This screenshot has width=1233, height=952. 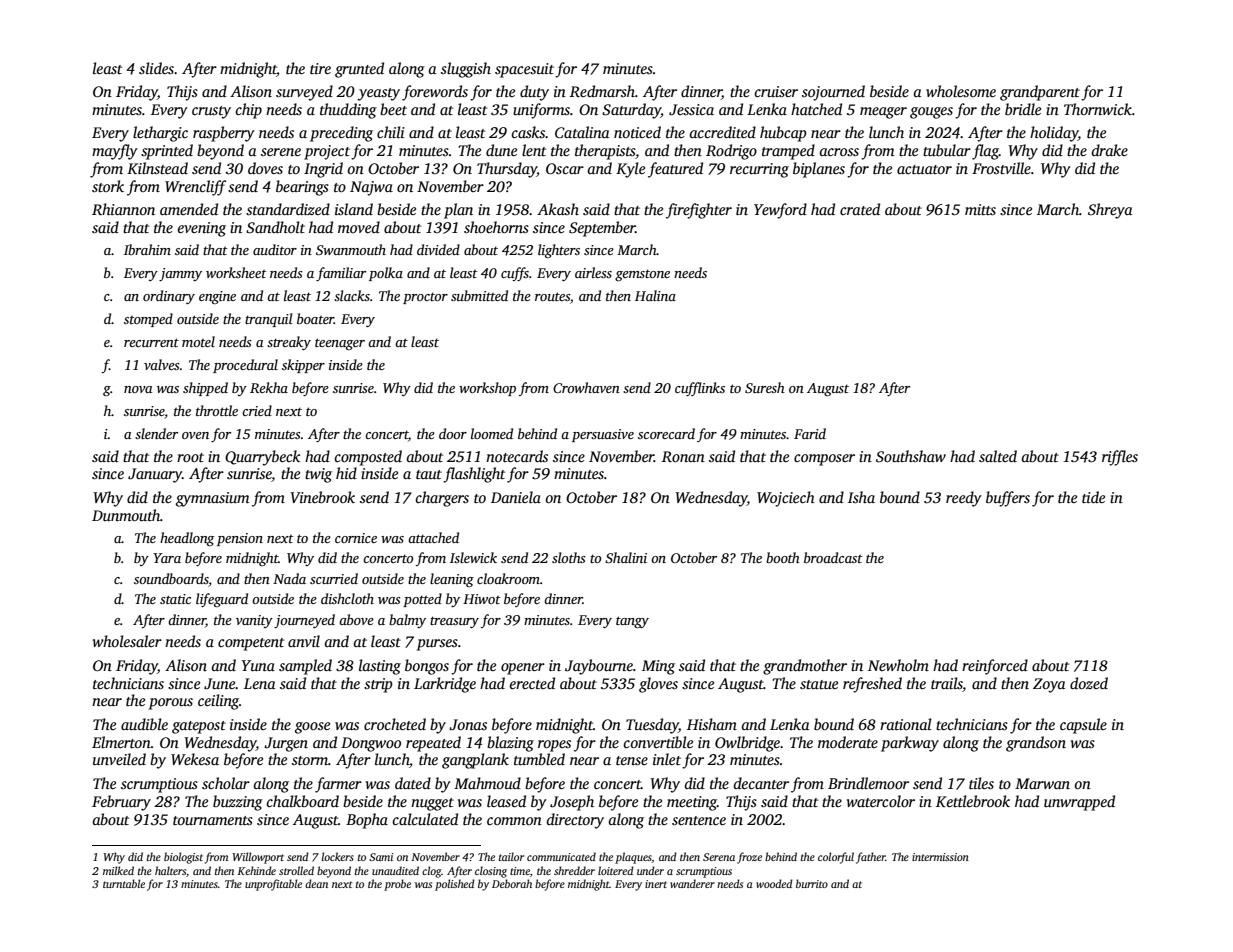 I want to click on tangy, so click(x=632, y=622).
